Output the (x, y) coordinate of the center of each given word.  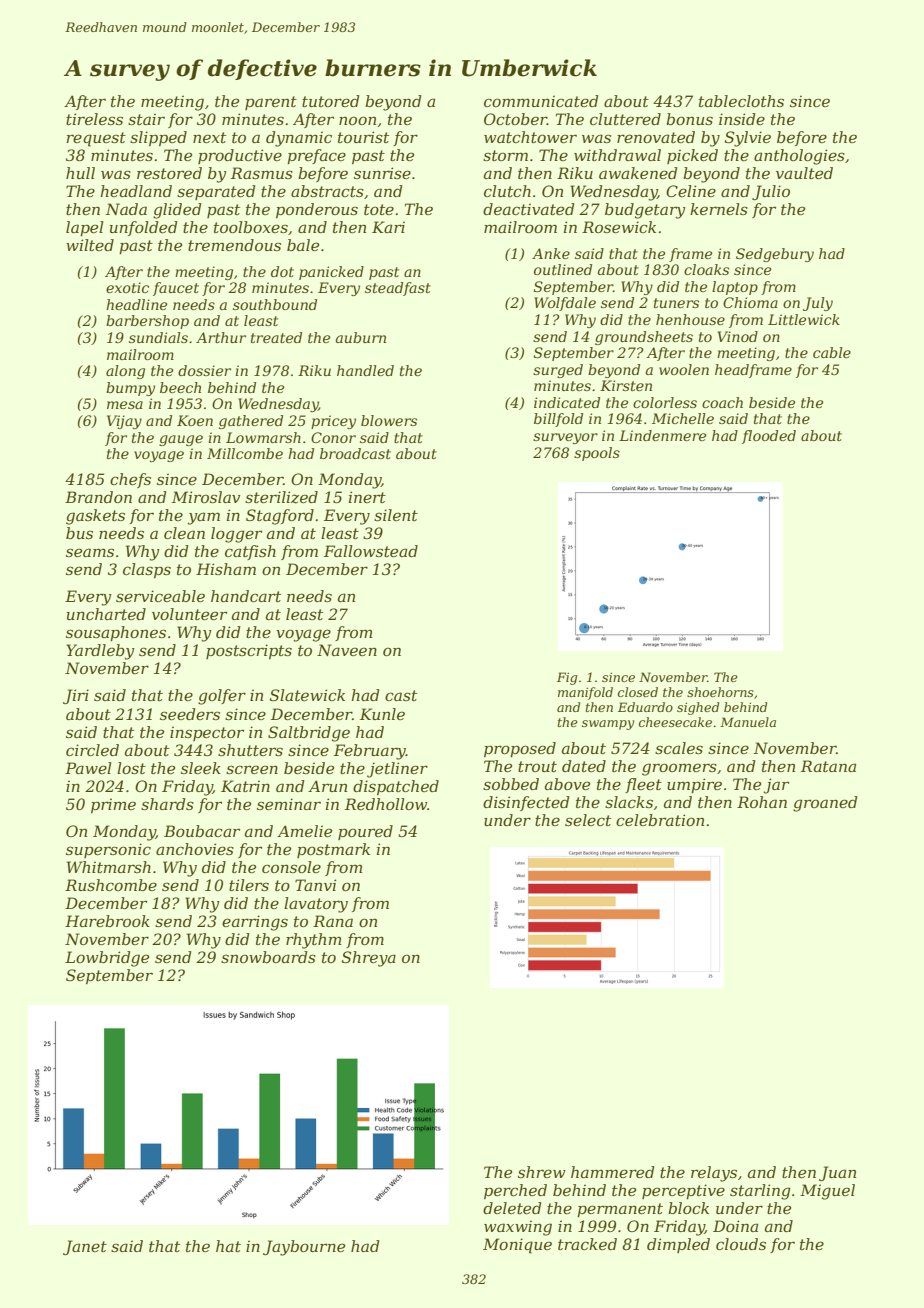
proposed (520, 749)
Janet (85, 1247)
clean (184, 533)
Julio (771, 192)
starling (760, 1192)
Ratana (828, 766)
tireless (94, 119)
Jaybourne (304, 1248)
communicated (541, 101)
